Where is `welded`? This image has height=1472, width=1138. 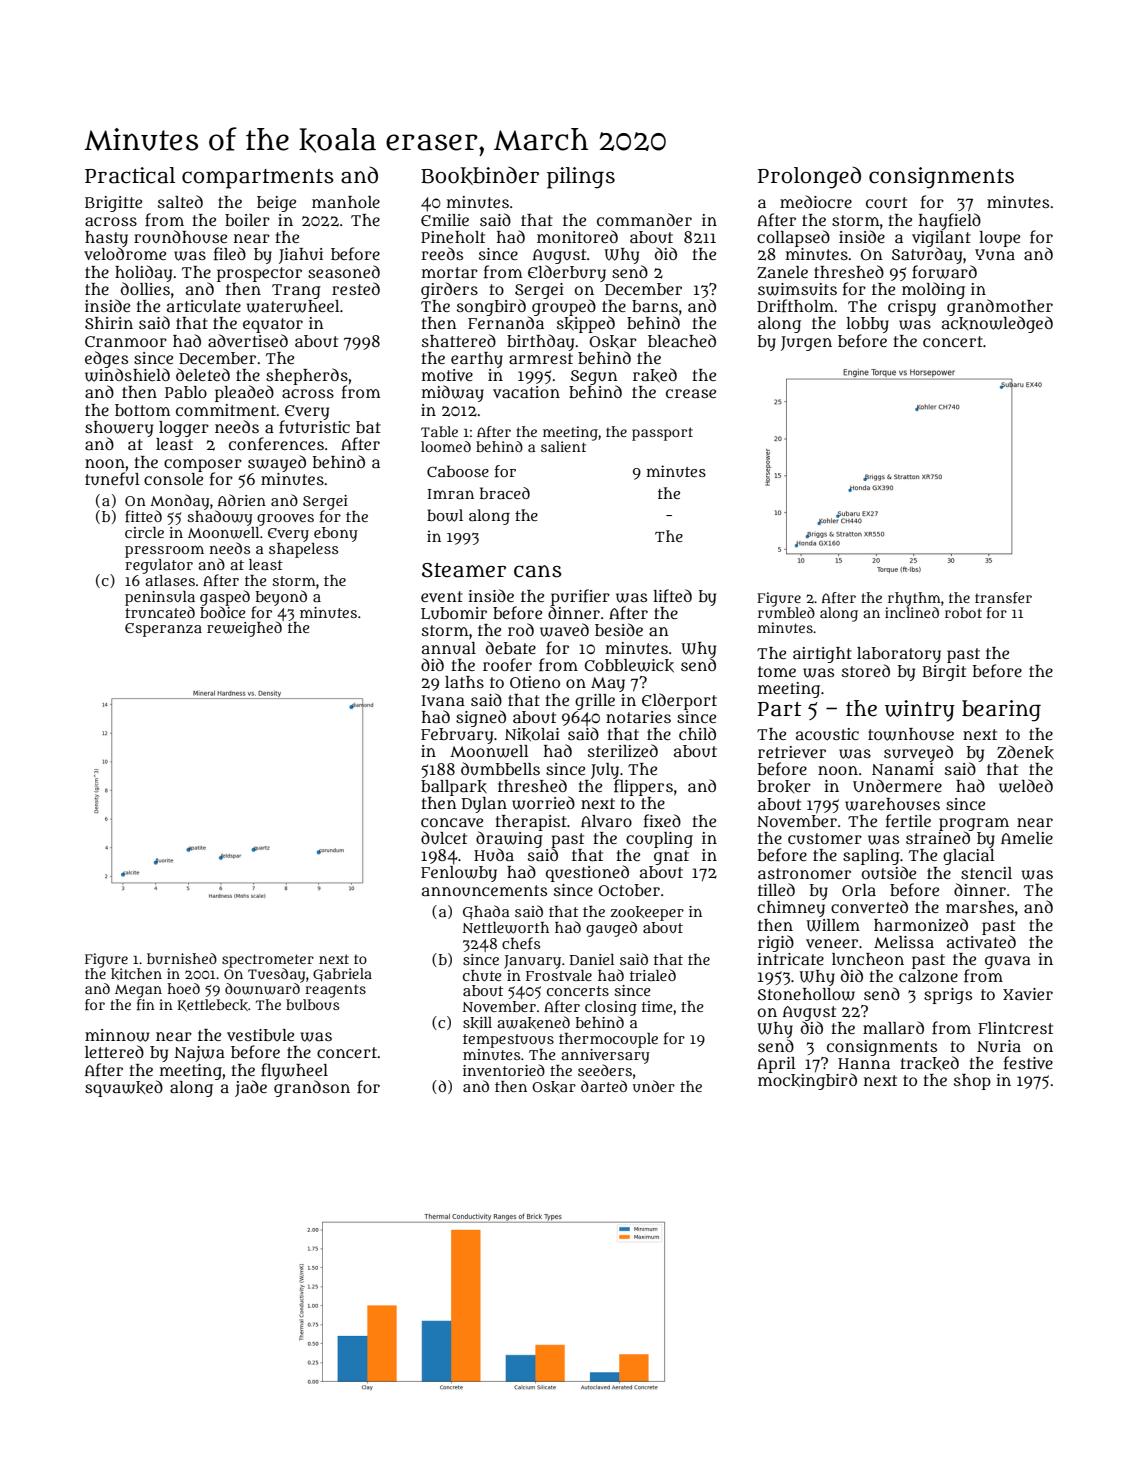
welded is located at coordinates (1026, 786).
